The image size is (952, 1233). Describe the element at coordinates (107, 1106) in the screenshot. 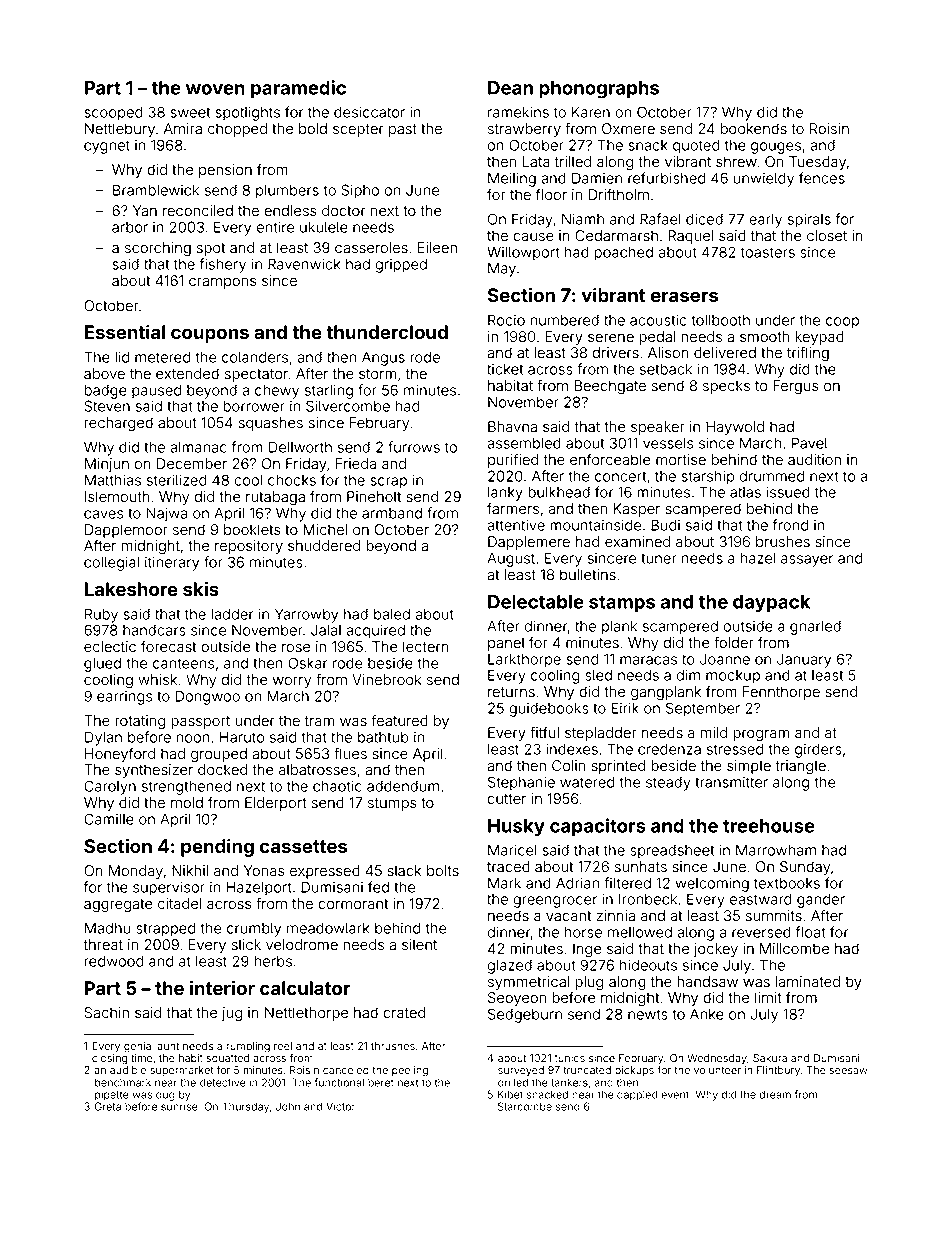

I see `Greta` at that location.
